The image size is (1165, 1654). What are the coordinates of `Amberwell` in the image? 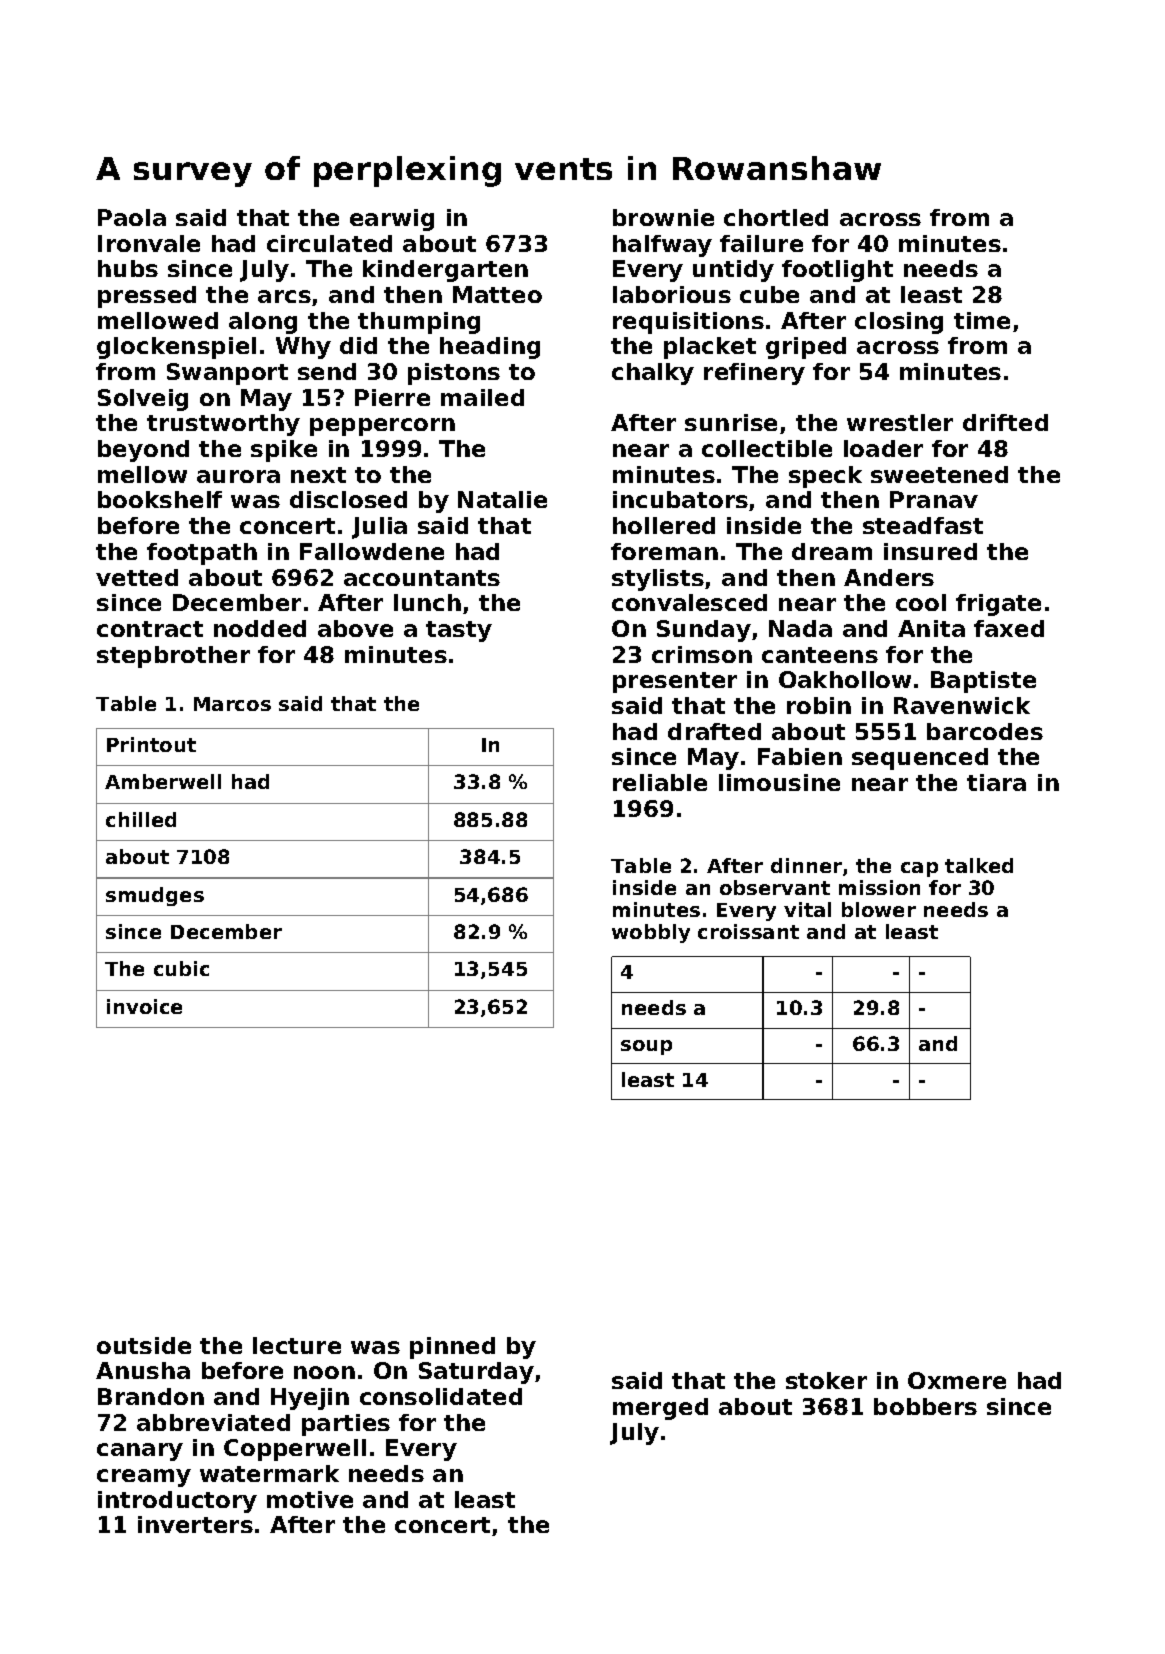 It's located at (163, 781).
